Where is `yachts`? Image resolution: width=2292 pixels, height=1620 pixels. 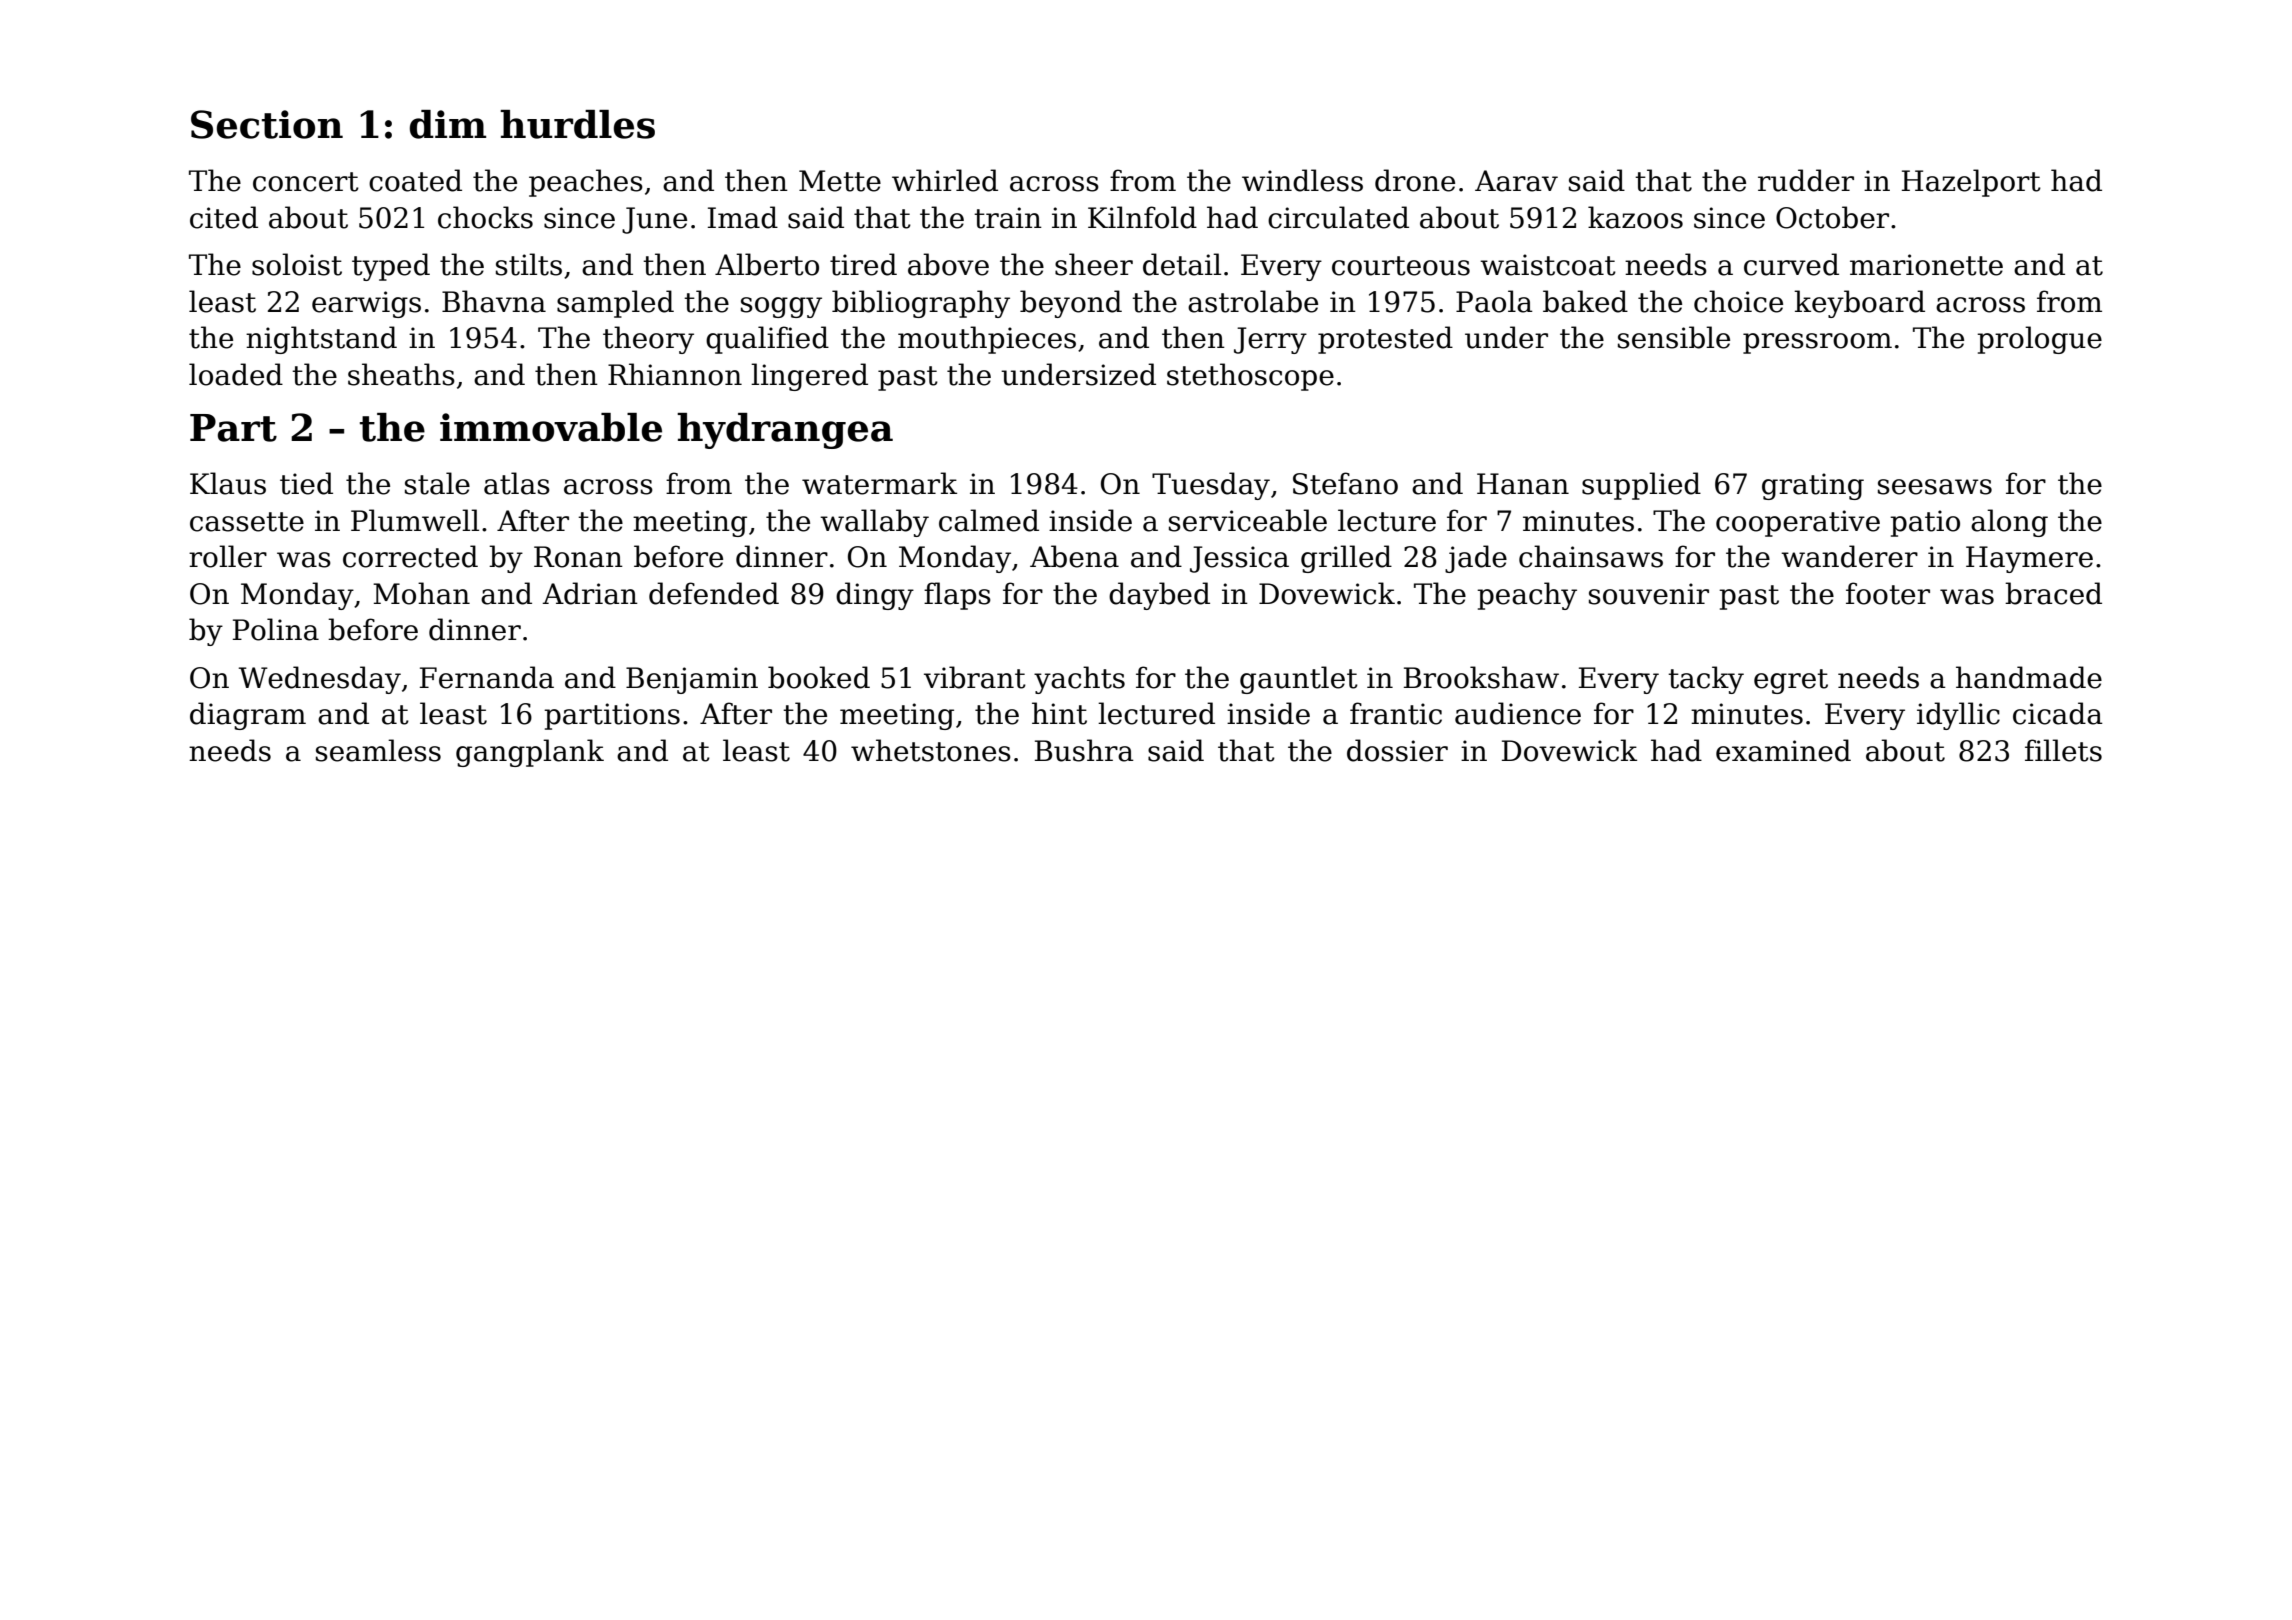
yachts is located at coordinates (1079, 680).
